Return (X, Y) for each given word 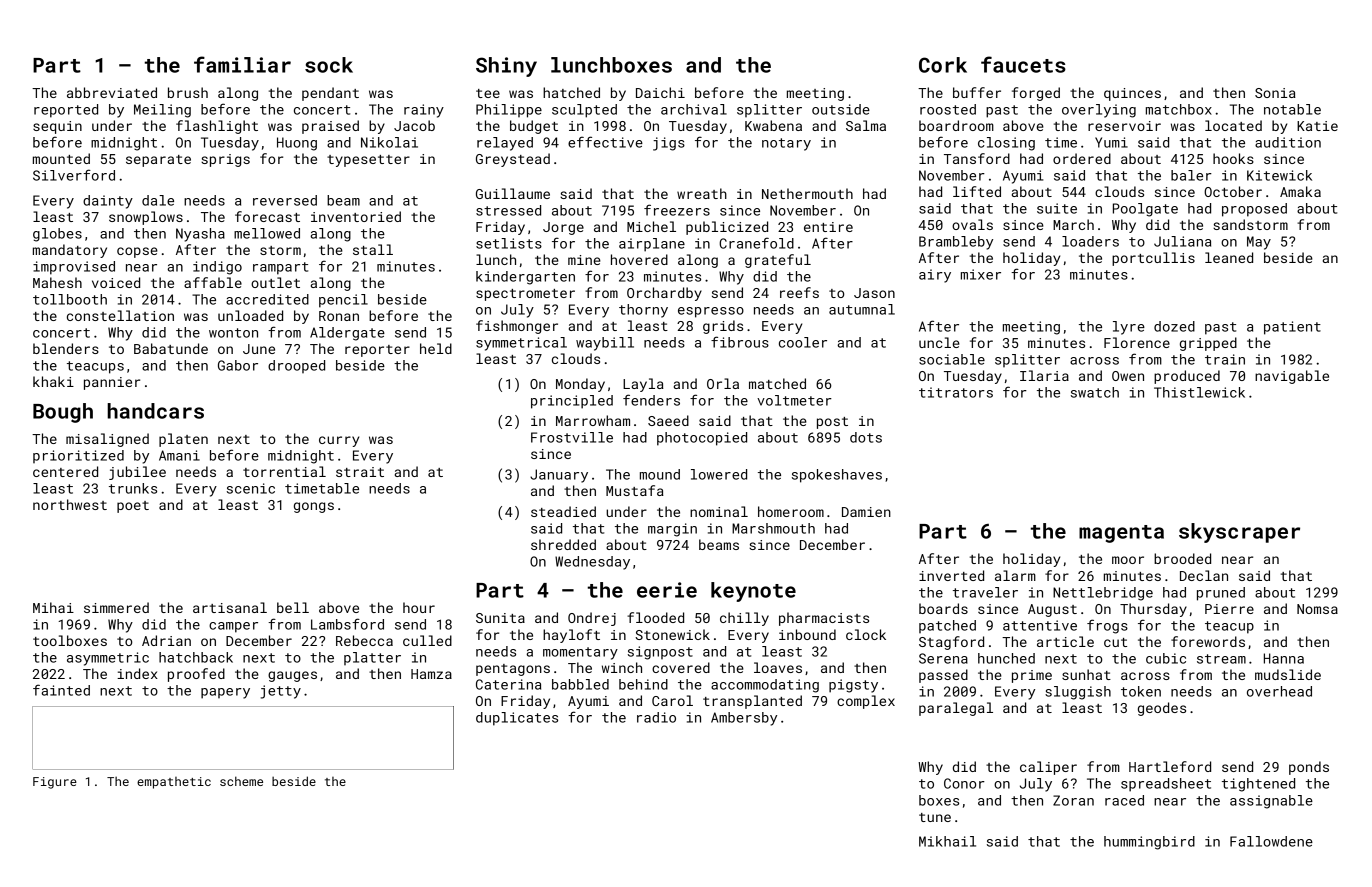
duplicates (517, 719)
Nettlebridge (1103, 594)
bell (293, 607)
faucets (1023, 64)
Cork (943, 65)
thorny (643, 311)
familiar (242, 64)
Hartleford (1170, 766)
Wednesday (592, 563)
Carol (672, 700)
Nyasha (200, 235)
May (1259, 243)
